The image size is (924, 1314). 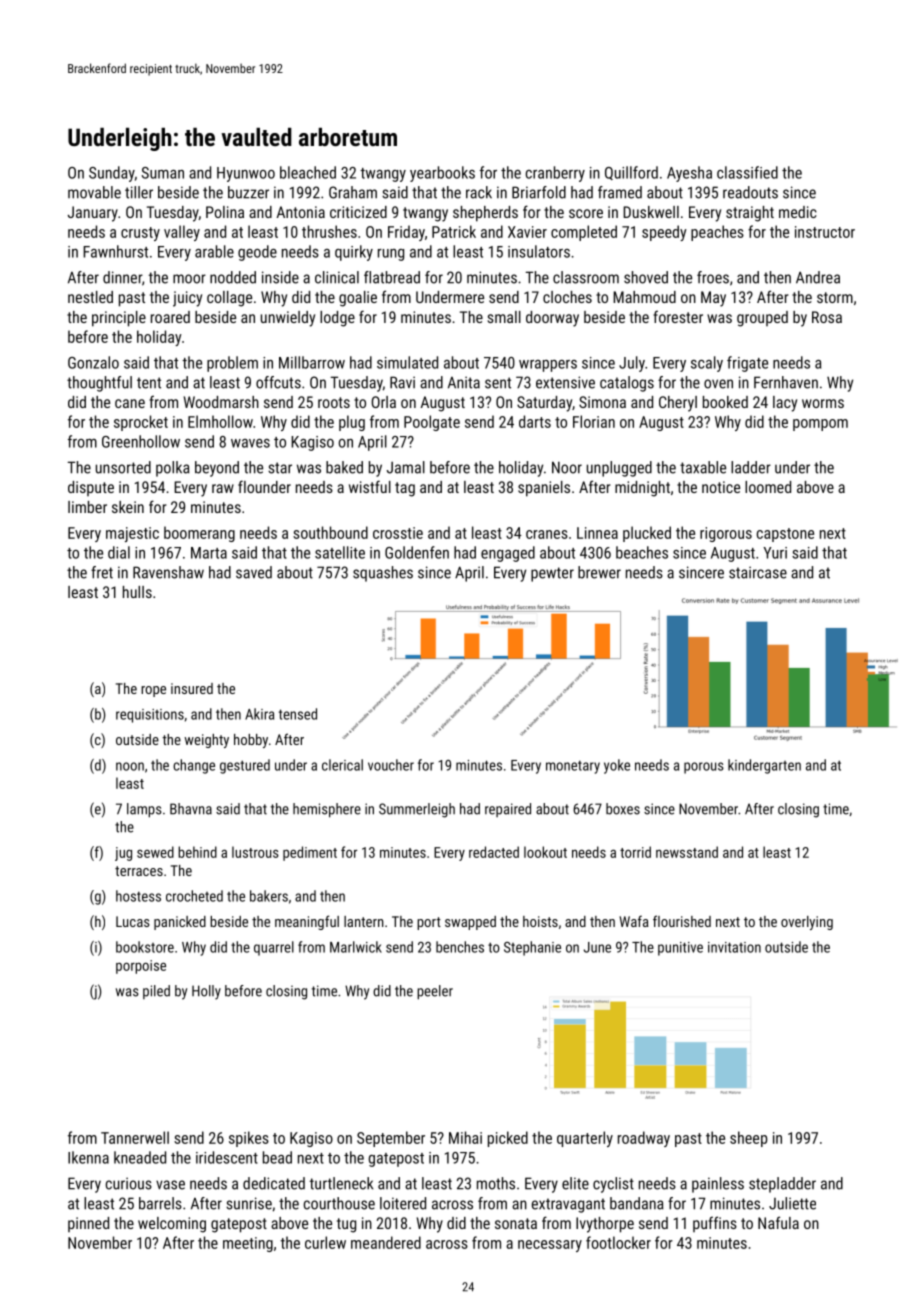 I want to click on lodge, so click(x=337, y=319).
